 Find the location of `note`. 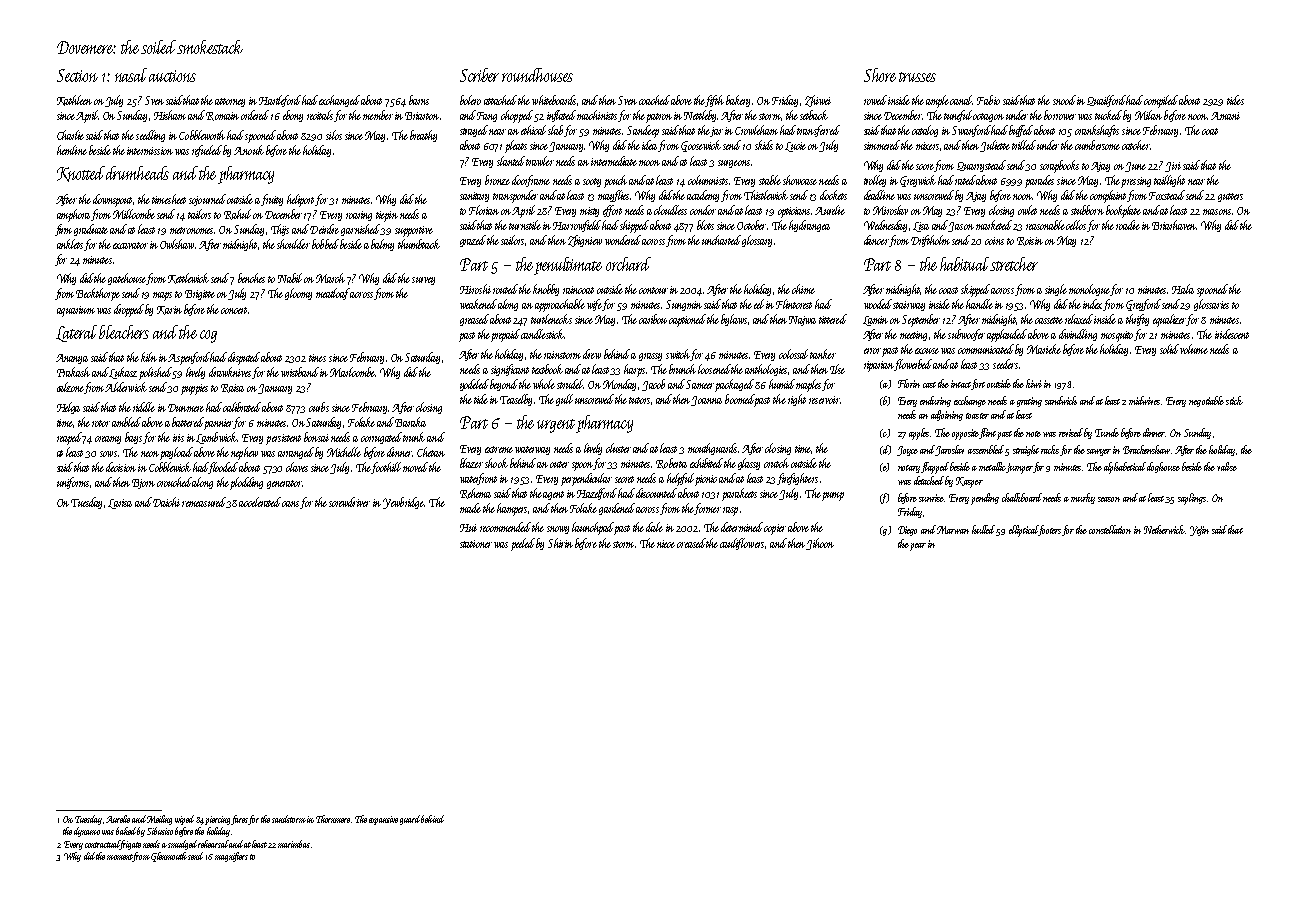

note is located at coordinates (1033, 434).
